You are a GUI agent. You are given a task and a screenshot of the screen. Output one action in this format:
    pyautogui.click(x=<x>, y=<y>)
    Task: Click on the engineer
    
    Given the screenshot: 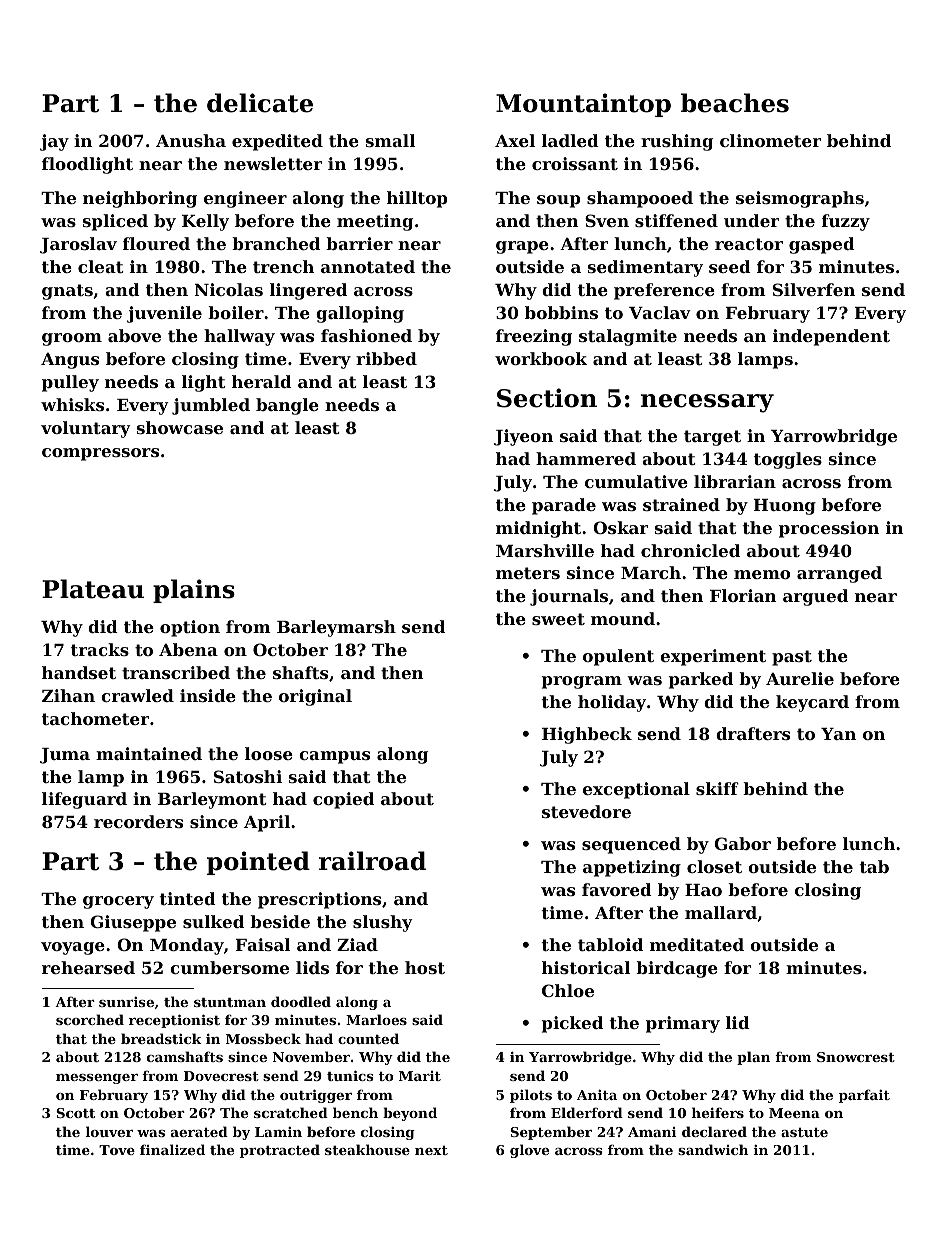 What is the action you would take?
    pyautogui.click(x=245, y=199)
